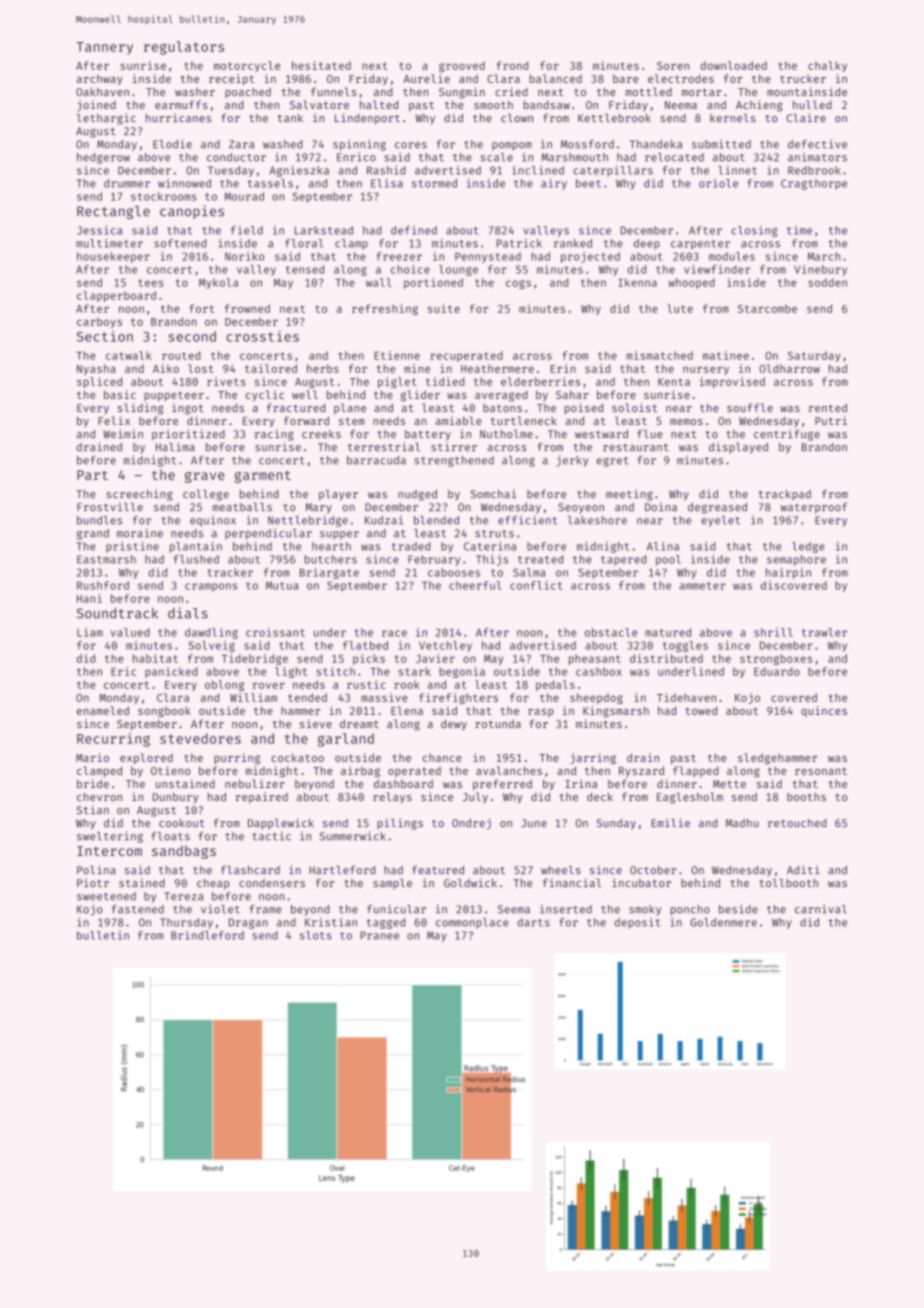  Describe the element at coordinates (96, 106) in the screenshot. I see `joined` at that location.
